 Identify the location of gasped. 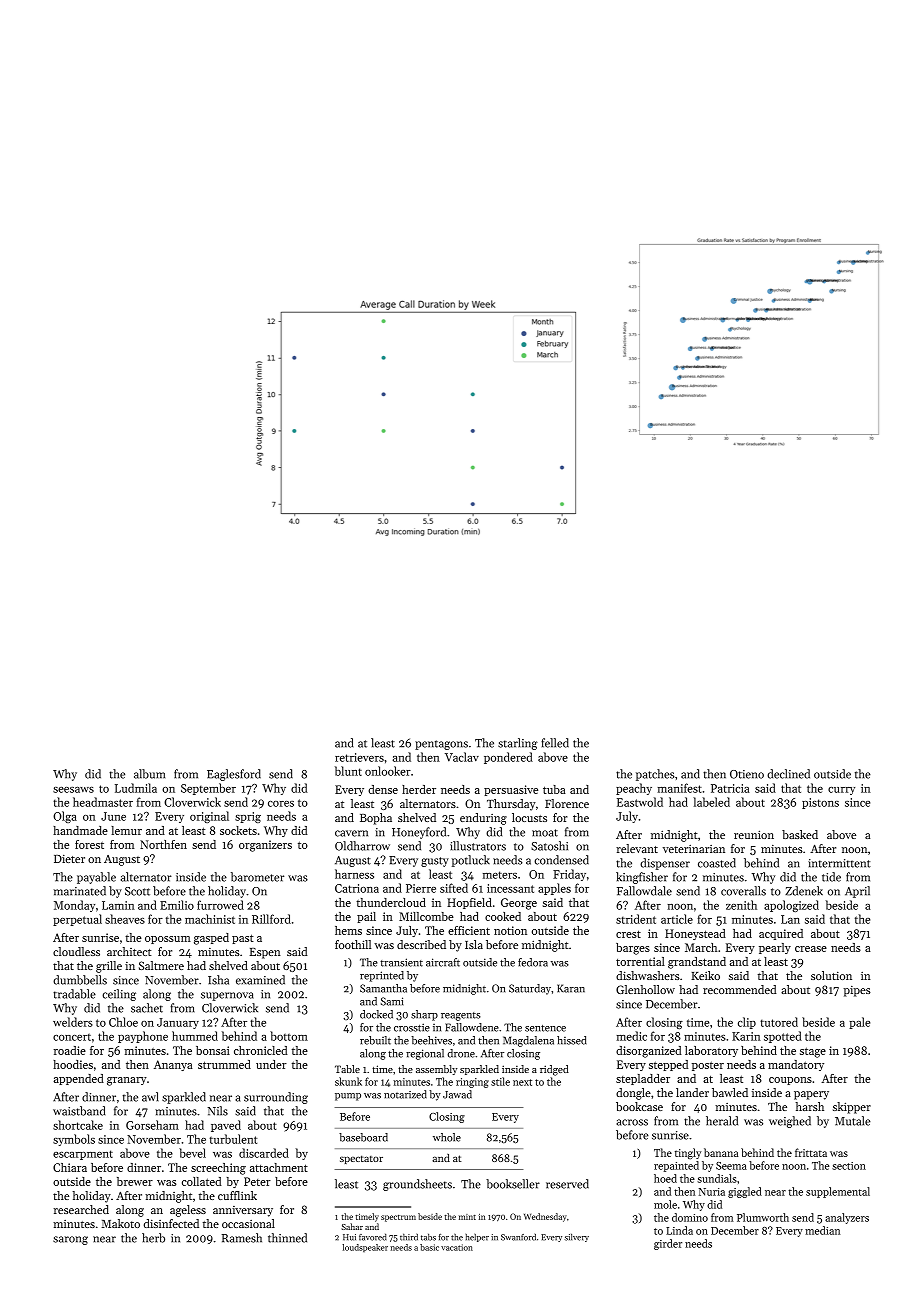
(211, 939).
